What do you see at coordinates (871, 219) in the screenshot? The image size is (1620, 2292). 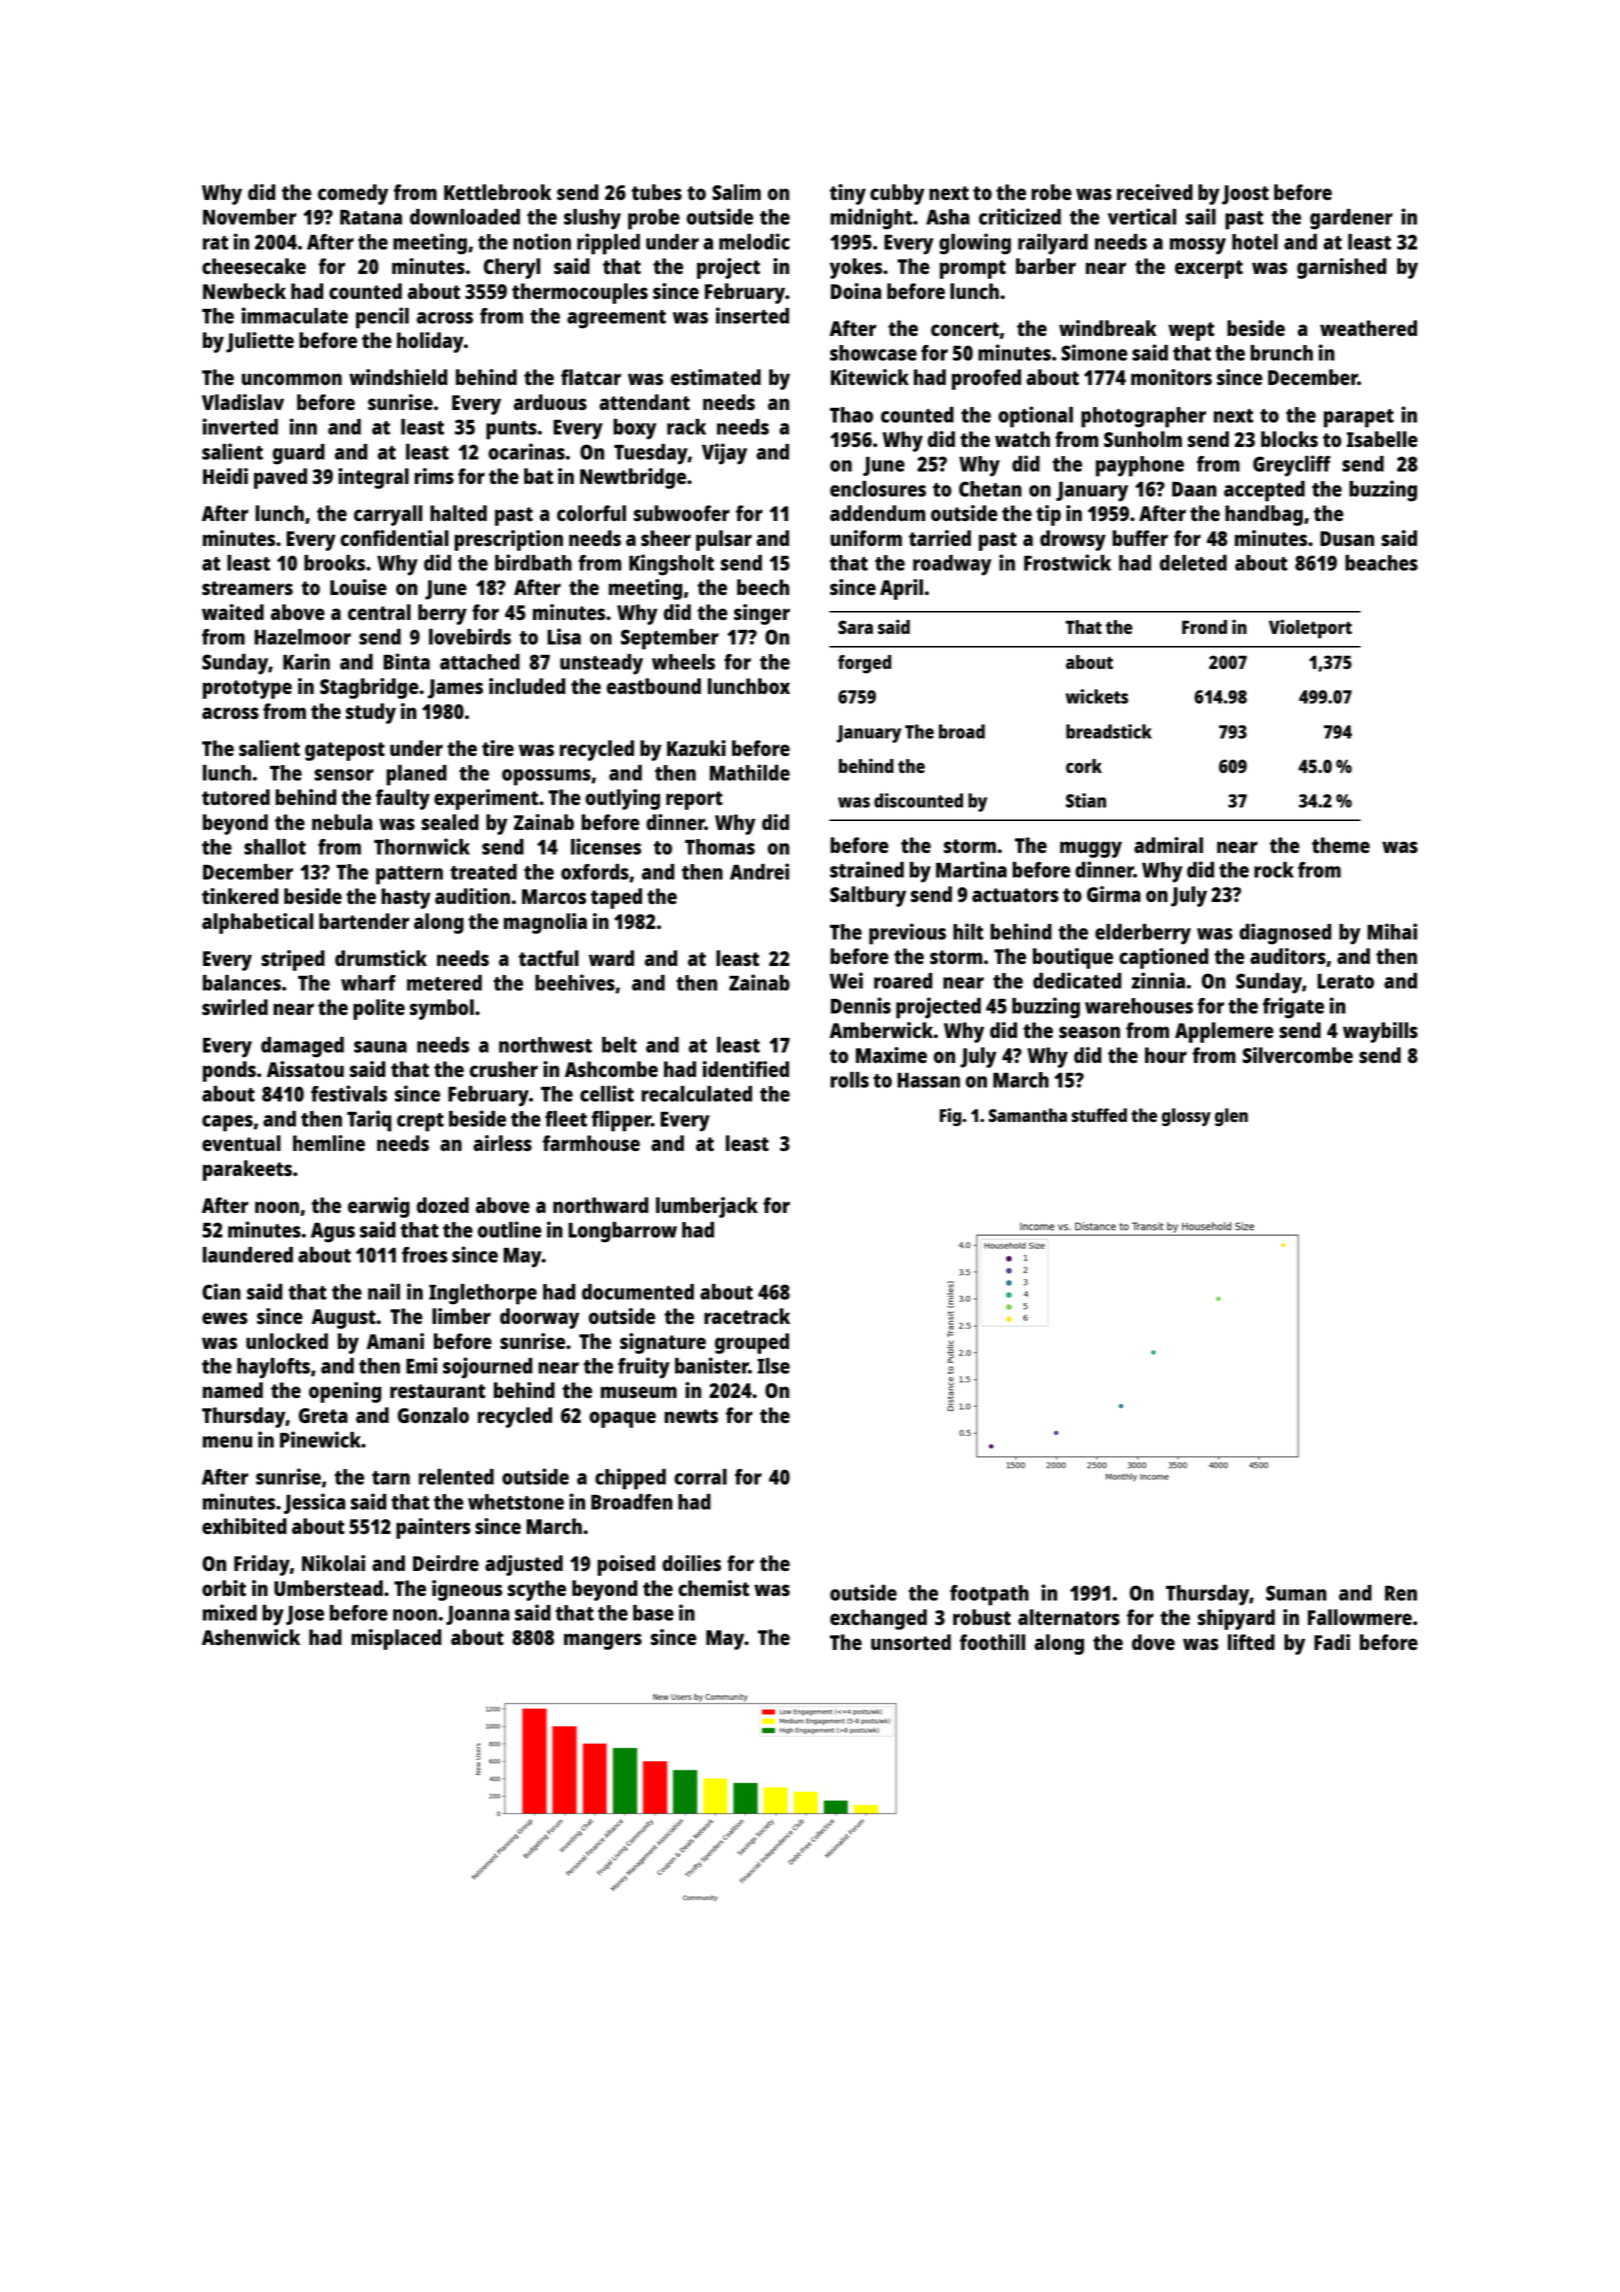 I see `midnight` at bounding box center [871, 219].
